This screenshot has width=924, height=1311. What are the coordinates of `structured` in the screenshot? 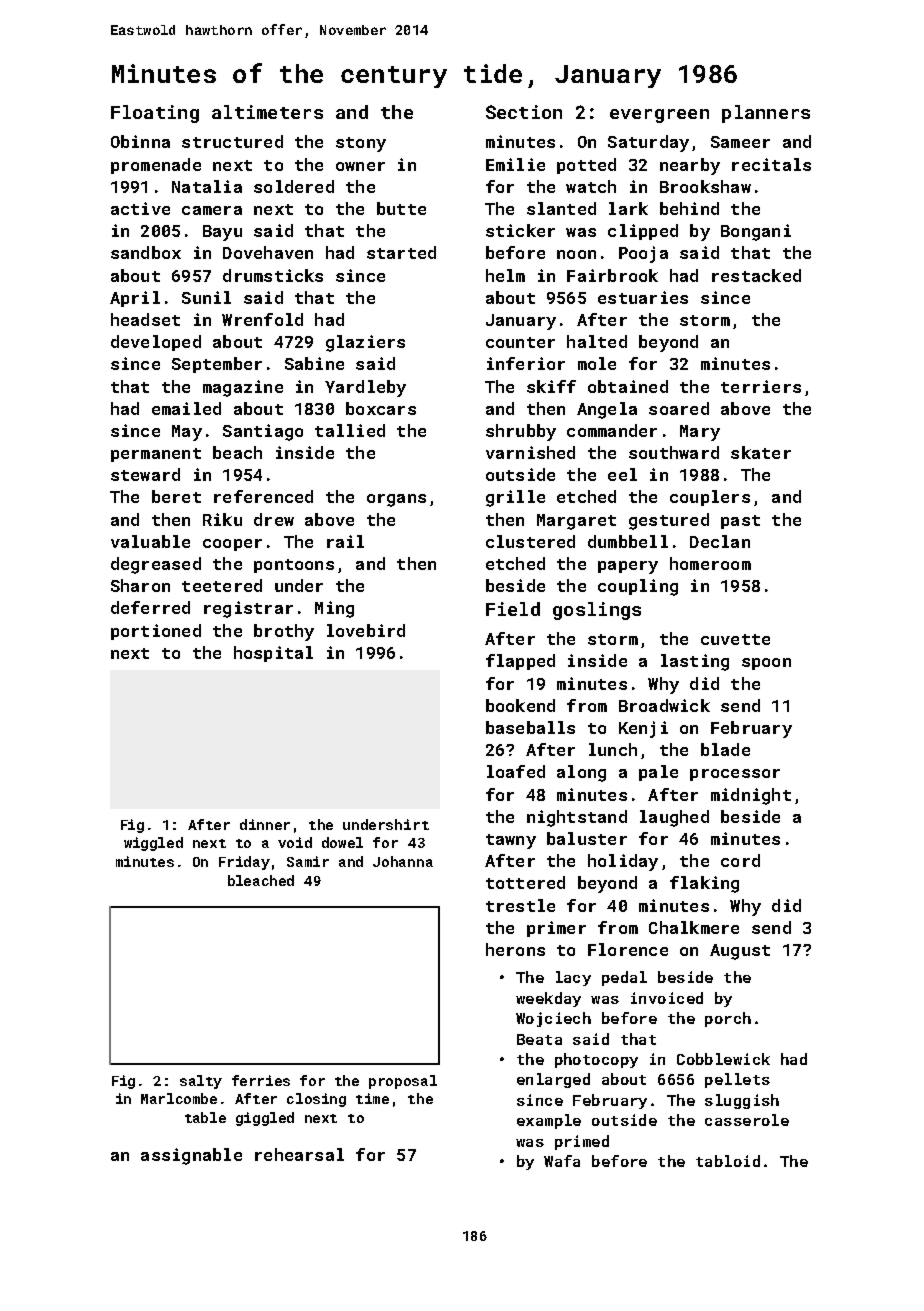 It's located at (232, 141).
